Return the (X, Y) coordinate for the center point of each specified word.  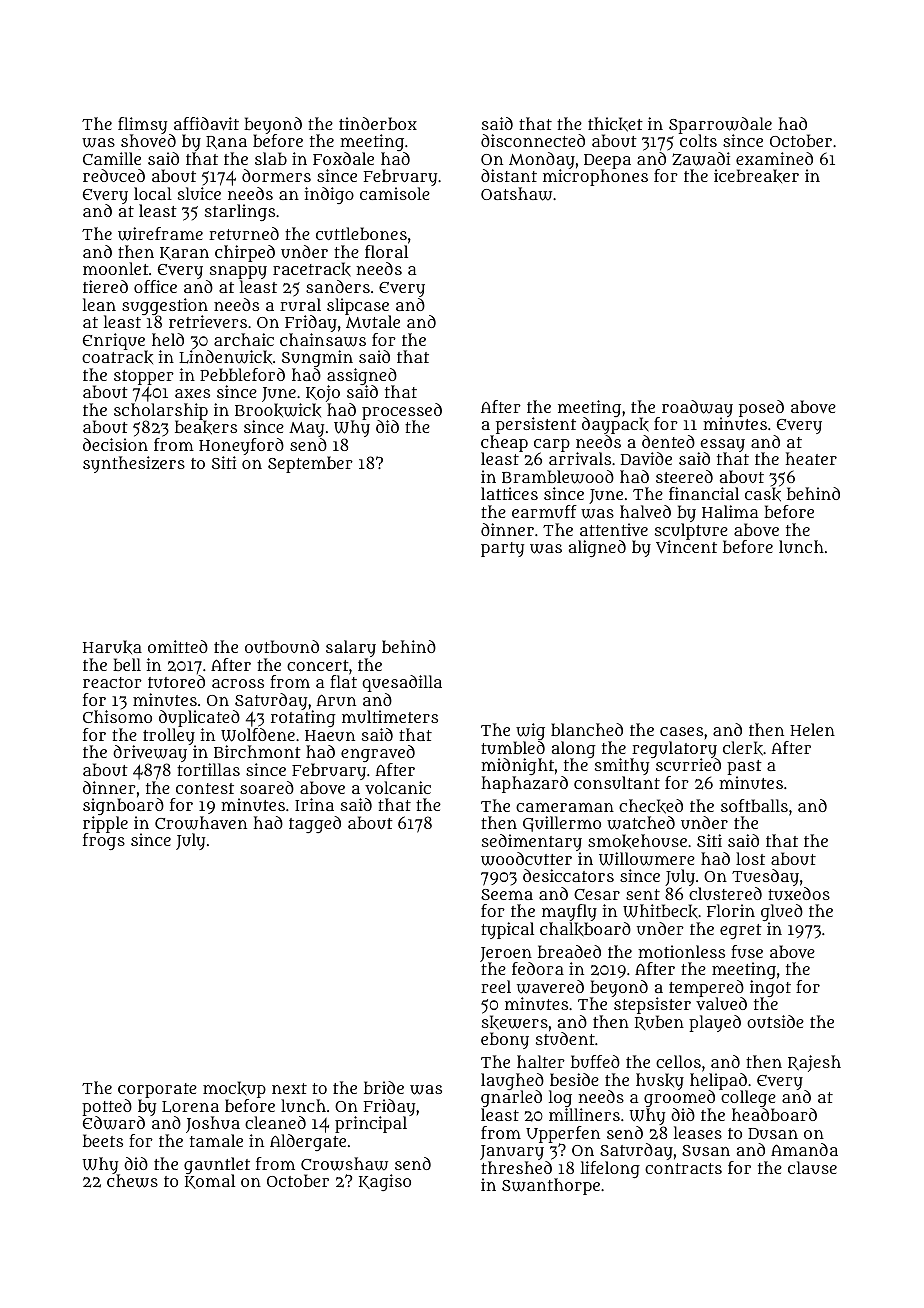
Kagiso (385, 1182)
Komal (210, 1182)
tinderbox (378, 123)
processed (402, 412)
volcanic (398, 787)
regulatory (673, 750)
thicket (615, 124)
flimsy (144, 126)
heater (811, 458)
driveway (150, 755)
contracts (683, 1168)
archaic (244, 339)
